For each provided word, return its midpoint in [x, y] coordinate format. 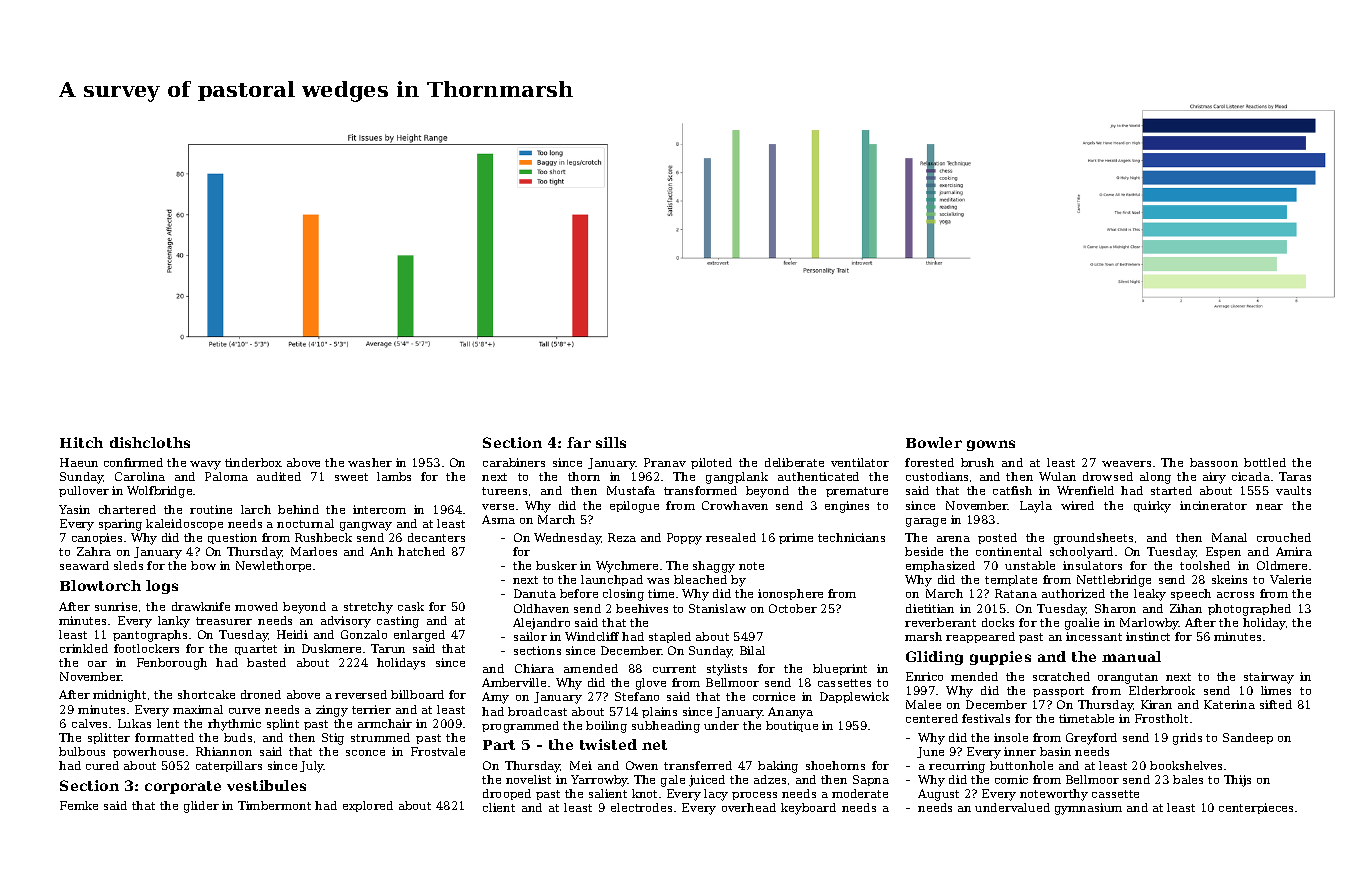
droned [261, 694]
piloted [711, 463]
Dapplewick [854, 697]
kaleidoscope [184, 524]
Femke [79, 805]
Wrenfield [1085, 490]
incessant [1094, 636]
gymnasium [1088, 809]
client [499, 807]
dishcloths [150, 442]
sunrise [116, 606]
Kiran [1156, 704]
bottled [1265, 462]
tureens [504, 491]
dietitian [930, 608]
